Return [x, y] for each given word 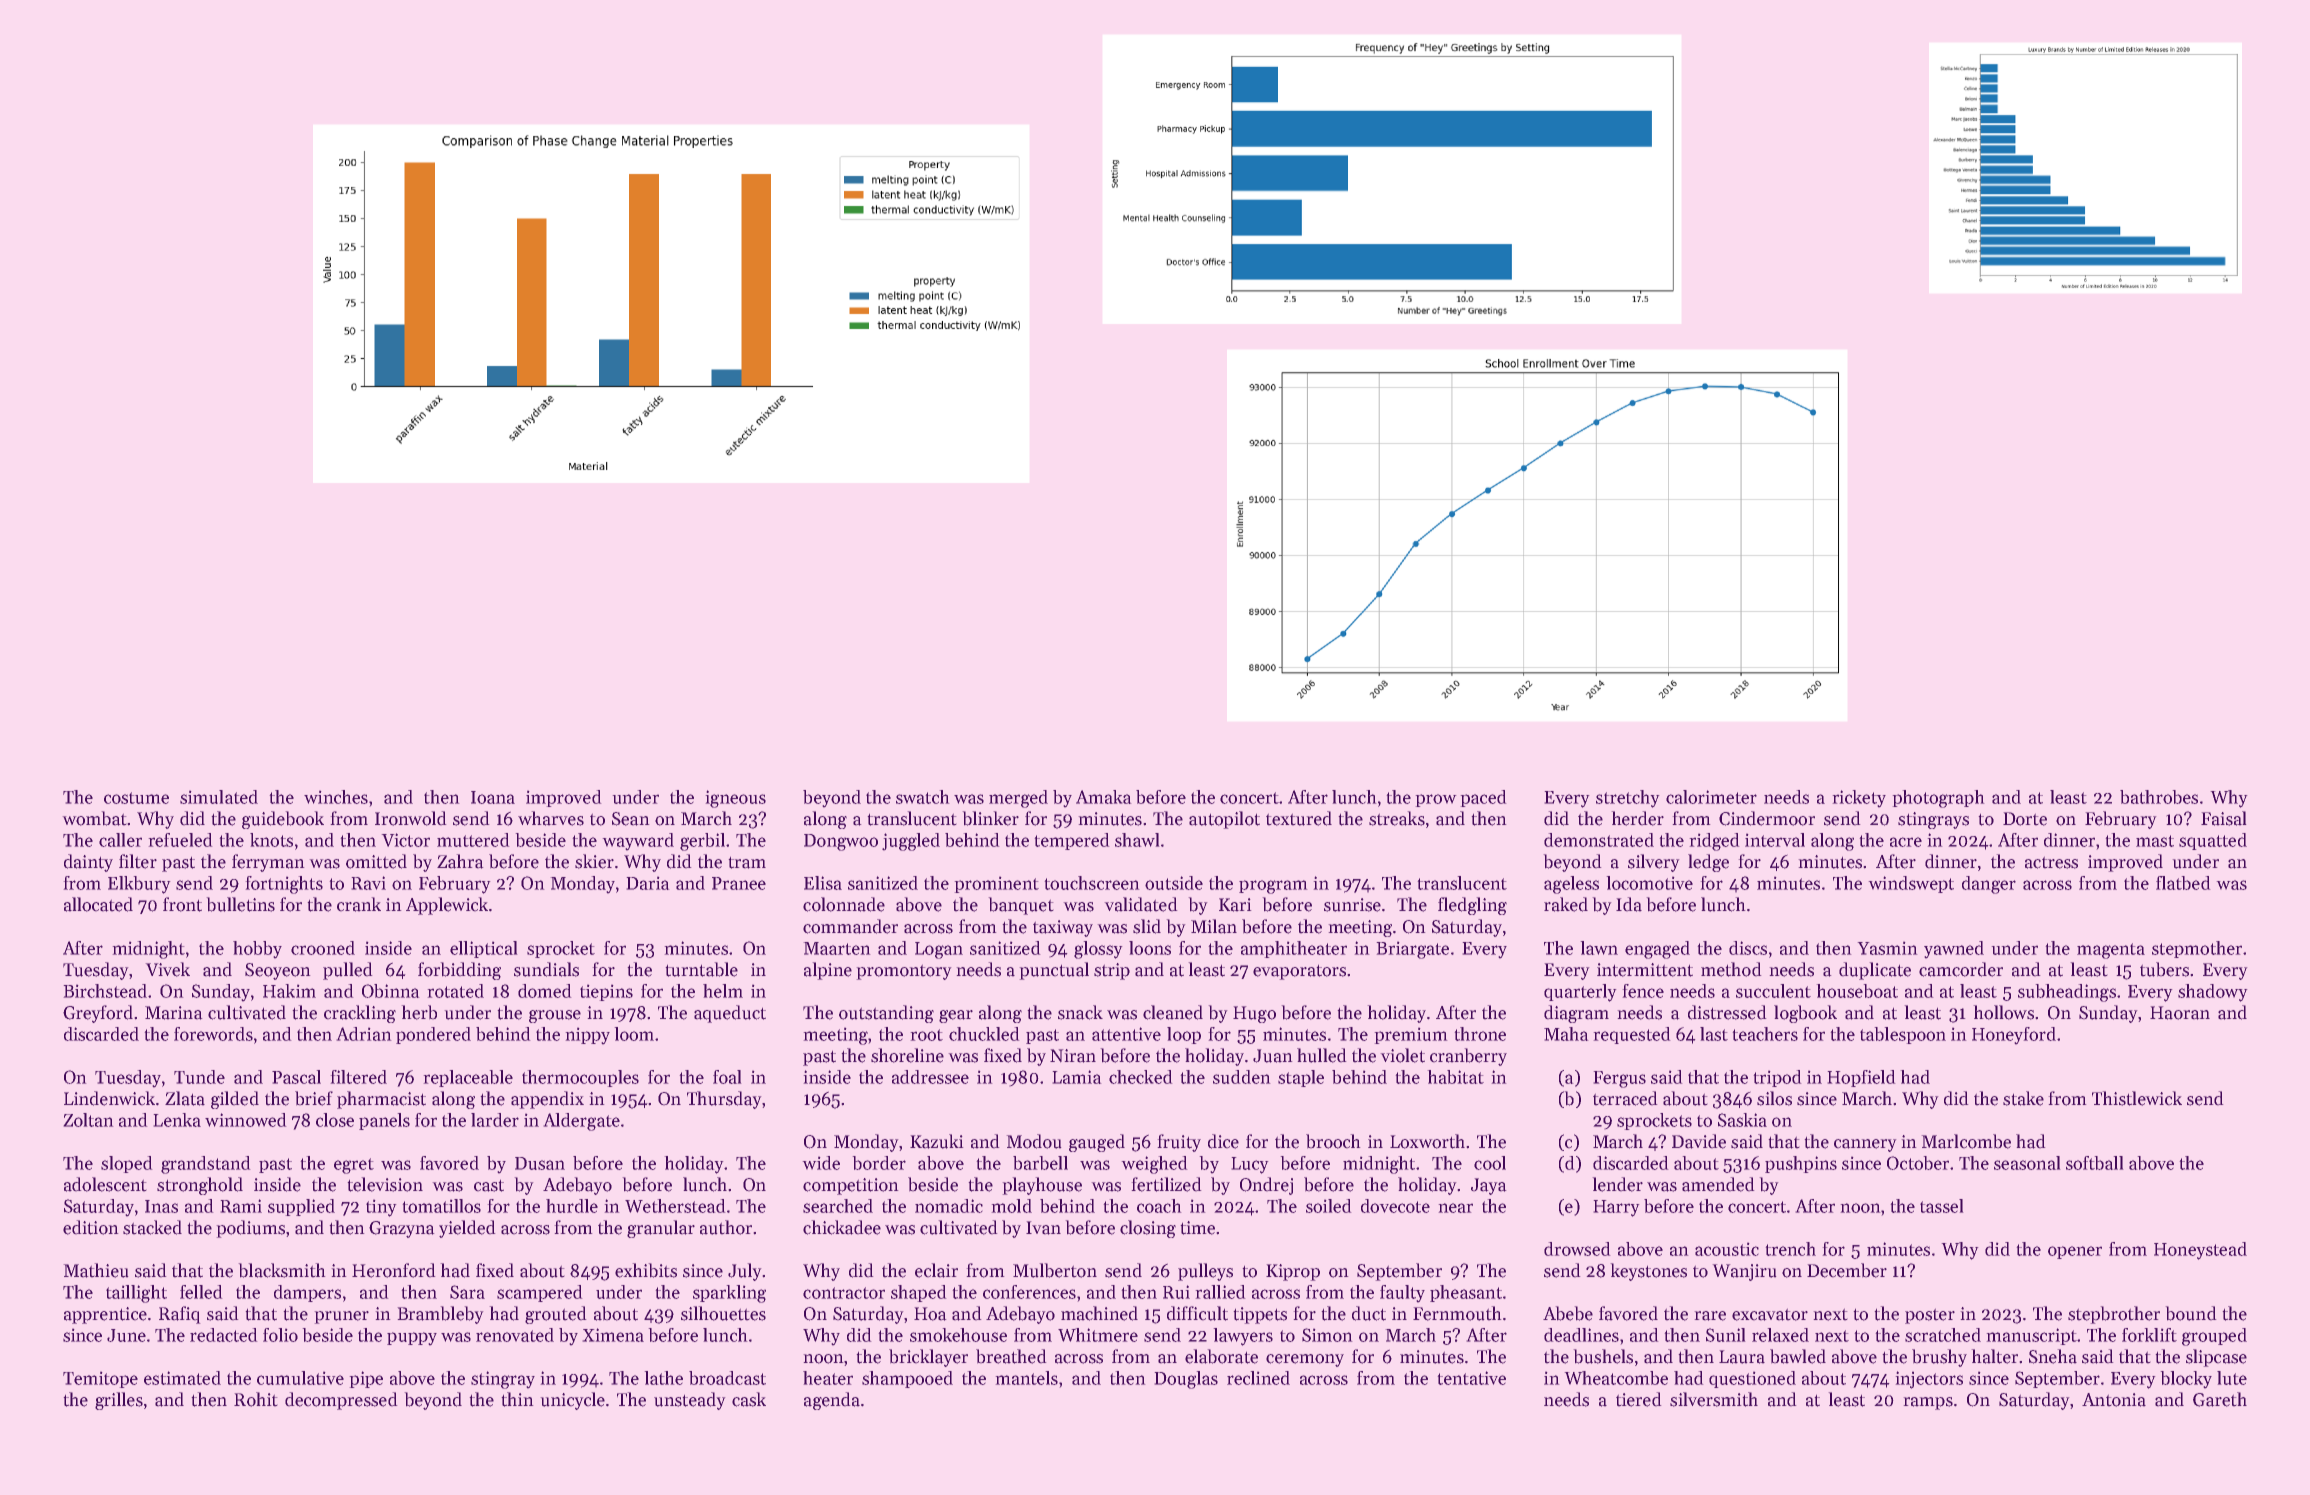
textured [1299, 818]
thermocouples [580, 1078]
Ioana [493, 797]
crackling [360, 1014]
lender [1618, 1184]
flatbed [2183, 883]
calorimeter [1711, 797]
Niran [1073, 1056]
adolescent [105, 1184]
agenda [832, 1401]
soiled [1328, 1206]
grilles [119, 1401]
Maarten [837, 948]
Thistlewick [2137, 1098]
